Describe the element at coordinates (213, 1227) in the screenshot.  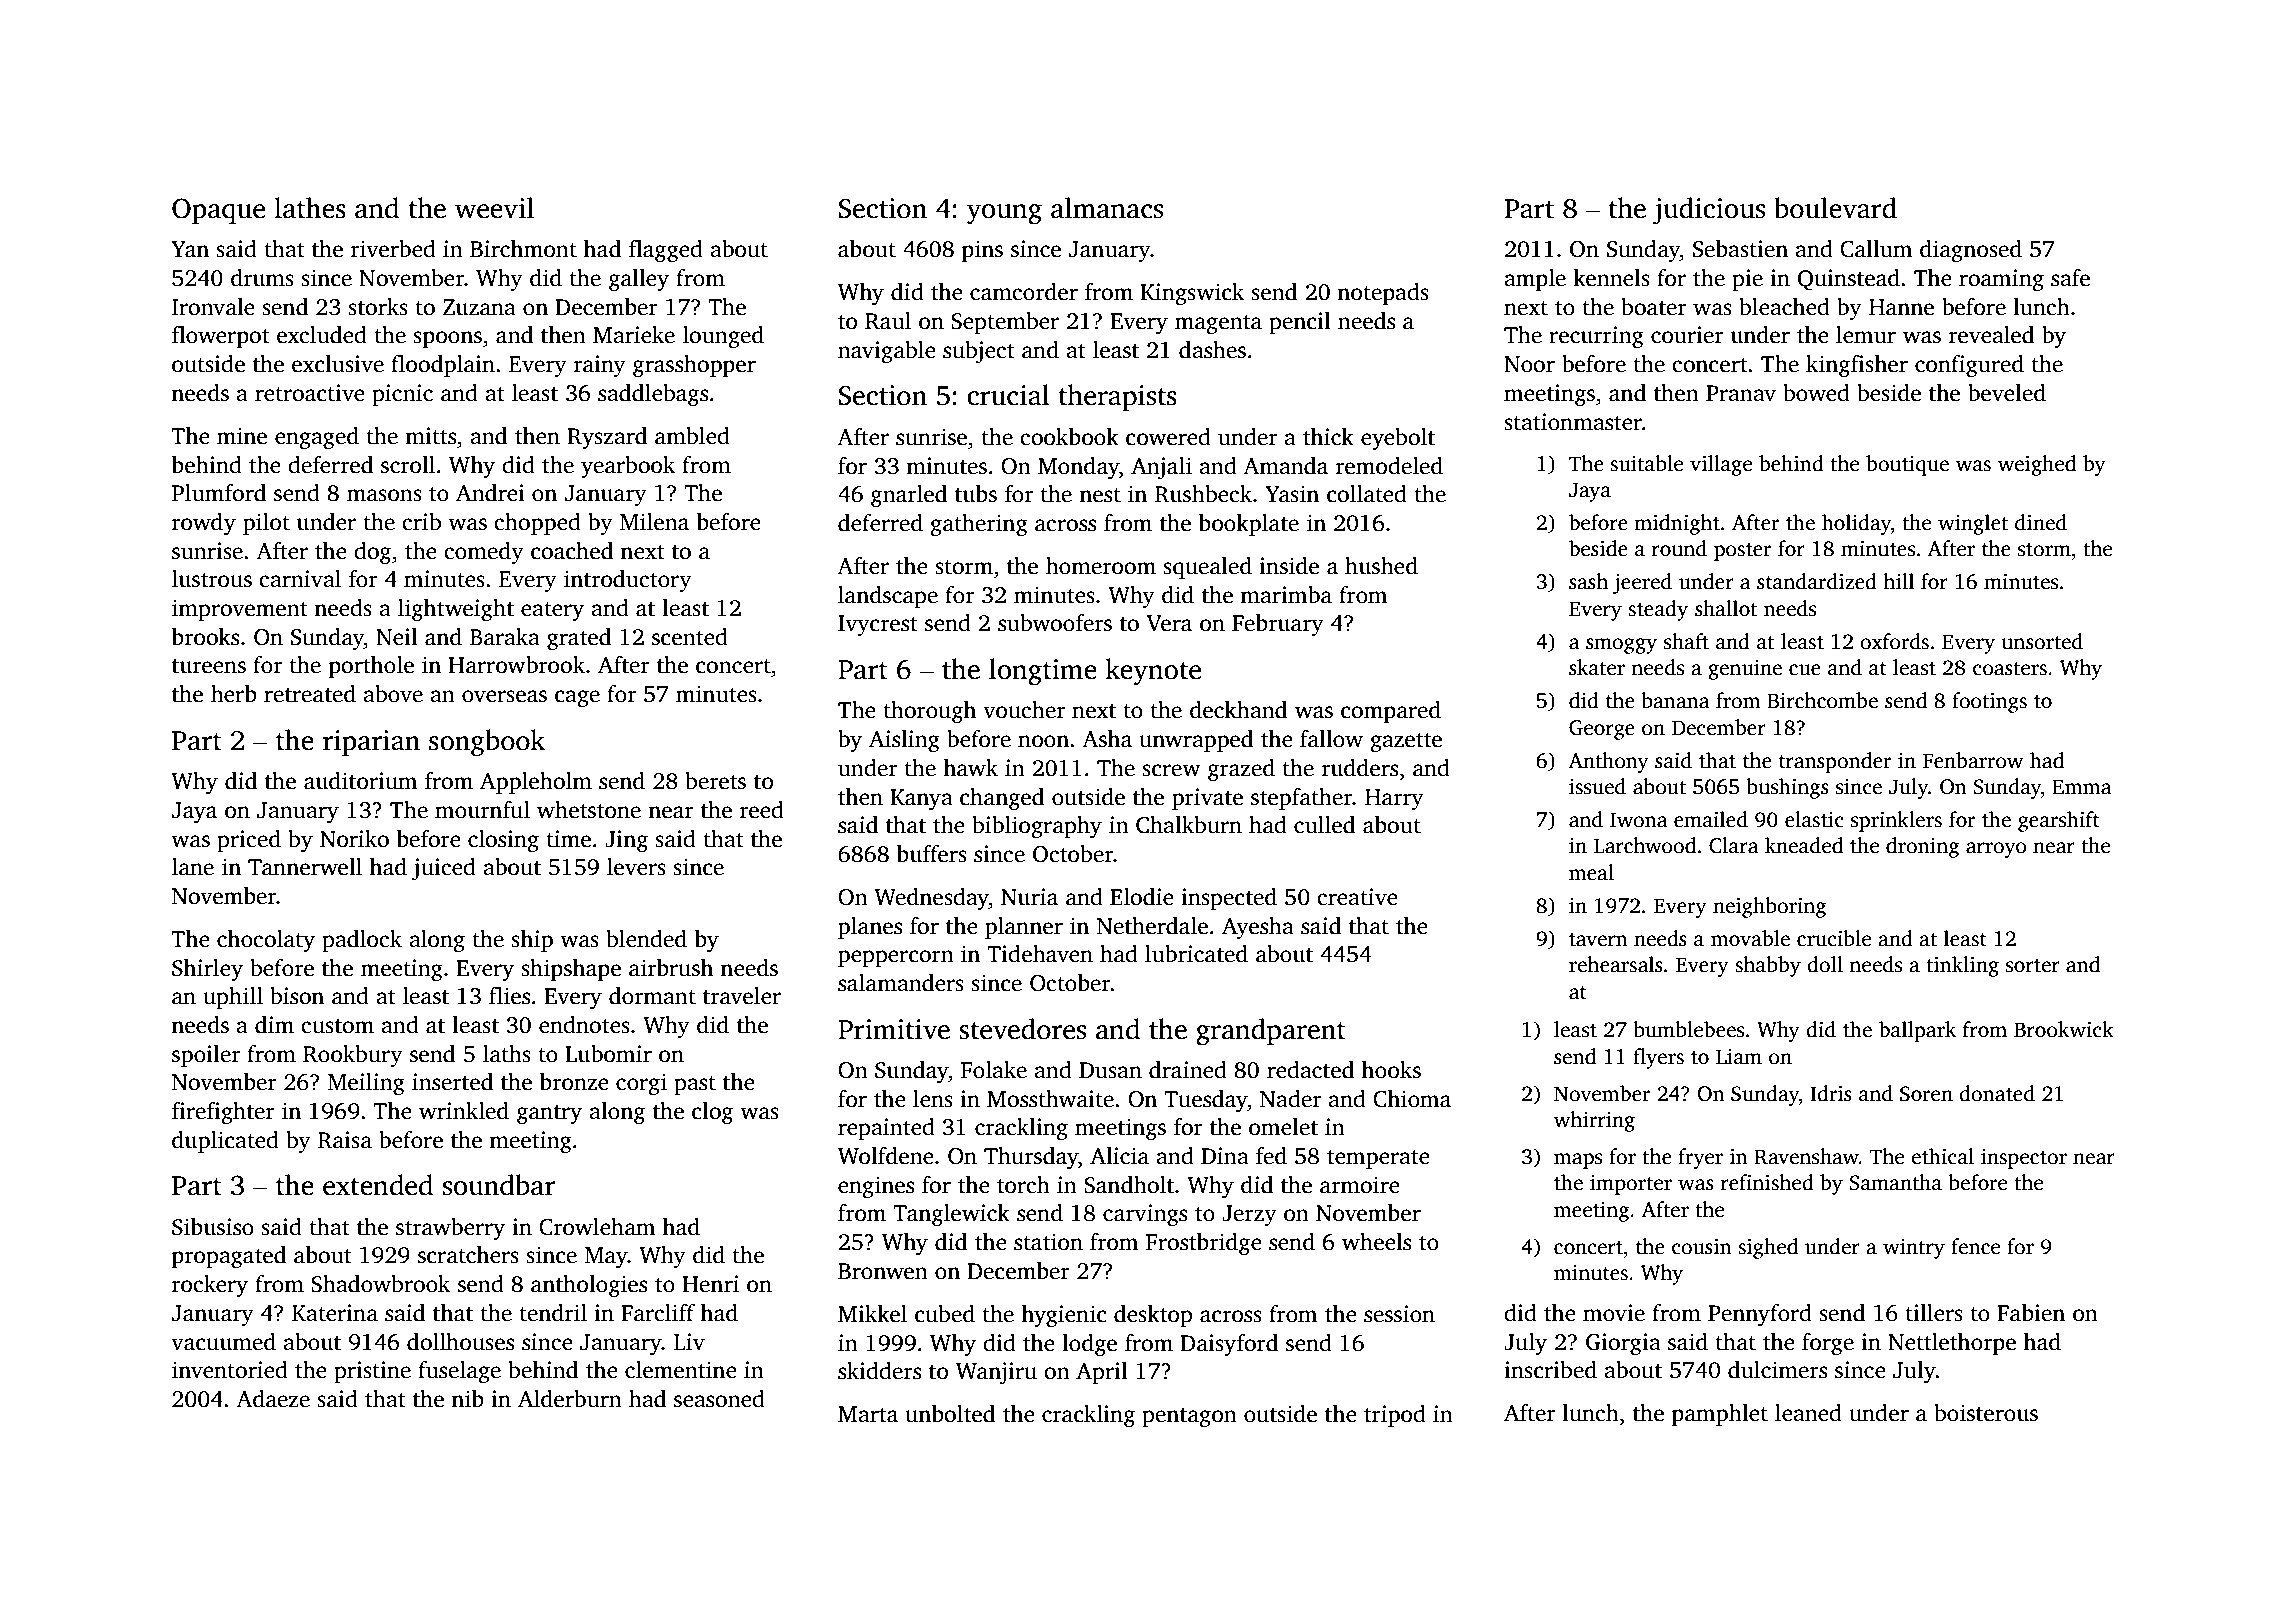
I see `Sibusiso` at that location.
